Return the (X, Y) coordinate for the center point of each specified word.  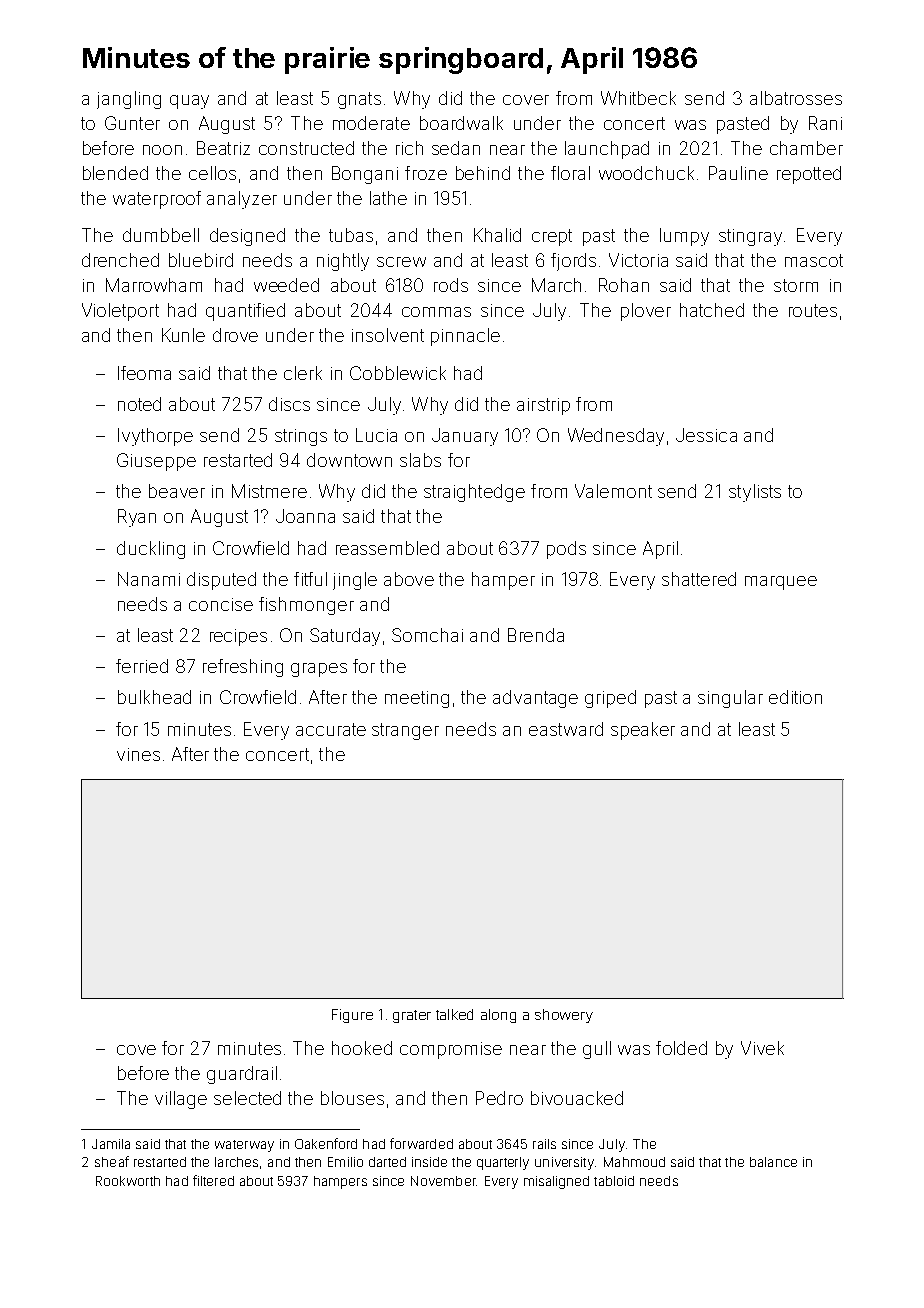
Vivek (762, 1048)
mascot (814, 260)
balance (773, 1162)
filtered (213, 1180)
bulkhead (154, 697)
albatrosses (796, 98)
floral (570, 173)
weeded (286, 285)
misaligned (556, 1182)
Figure (352, 1016)
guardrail (242, 1075)
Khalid (497, 235)
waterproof (157, 200)
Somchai (427, 635)
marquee (781, 583)
